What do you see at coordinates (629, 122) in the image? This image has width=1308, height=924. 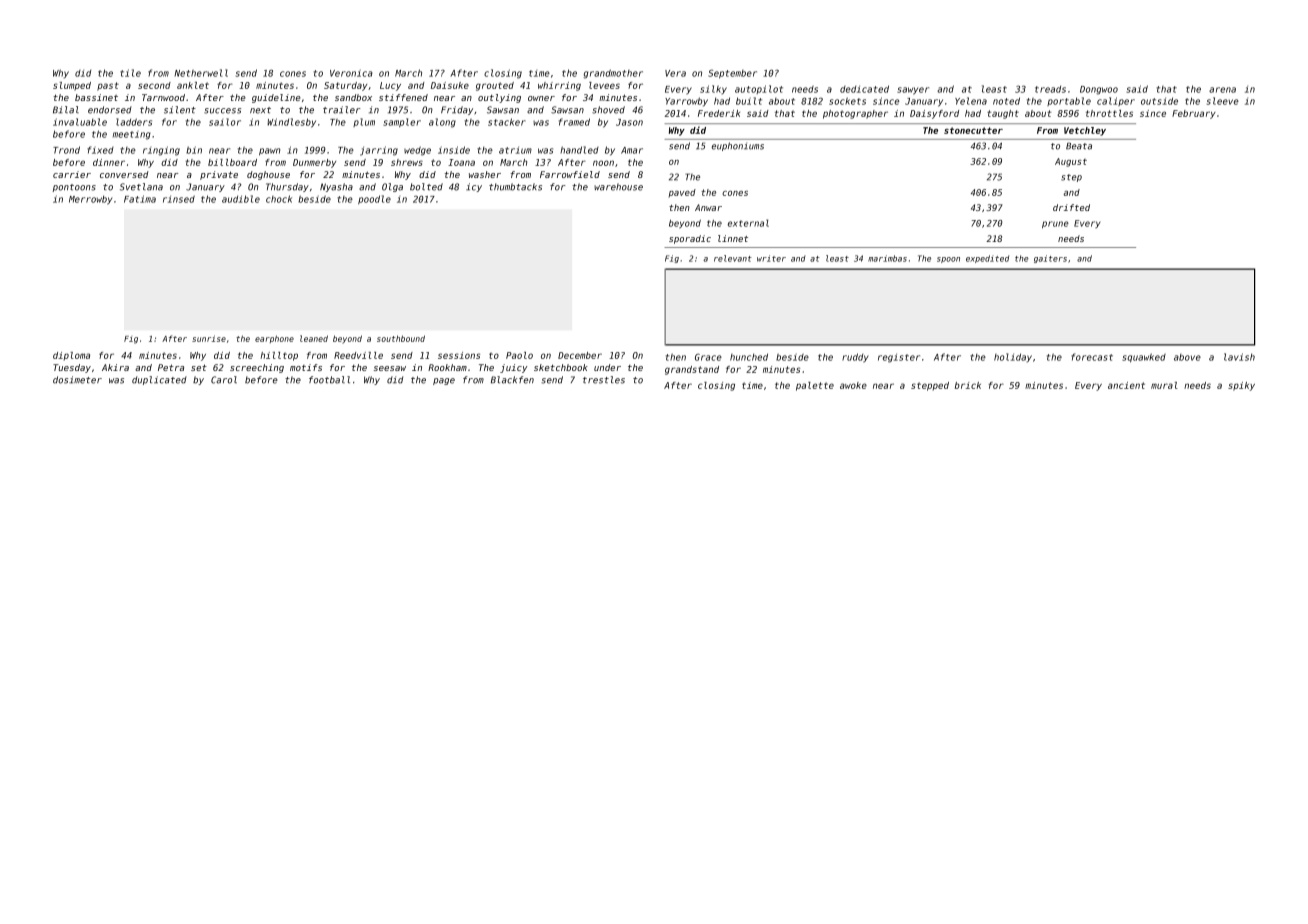 I see `Jason` at bounding box center [629, 122].
